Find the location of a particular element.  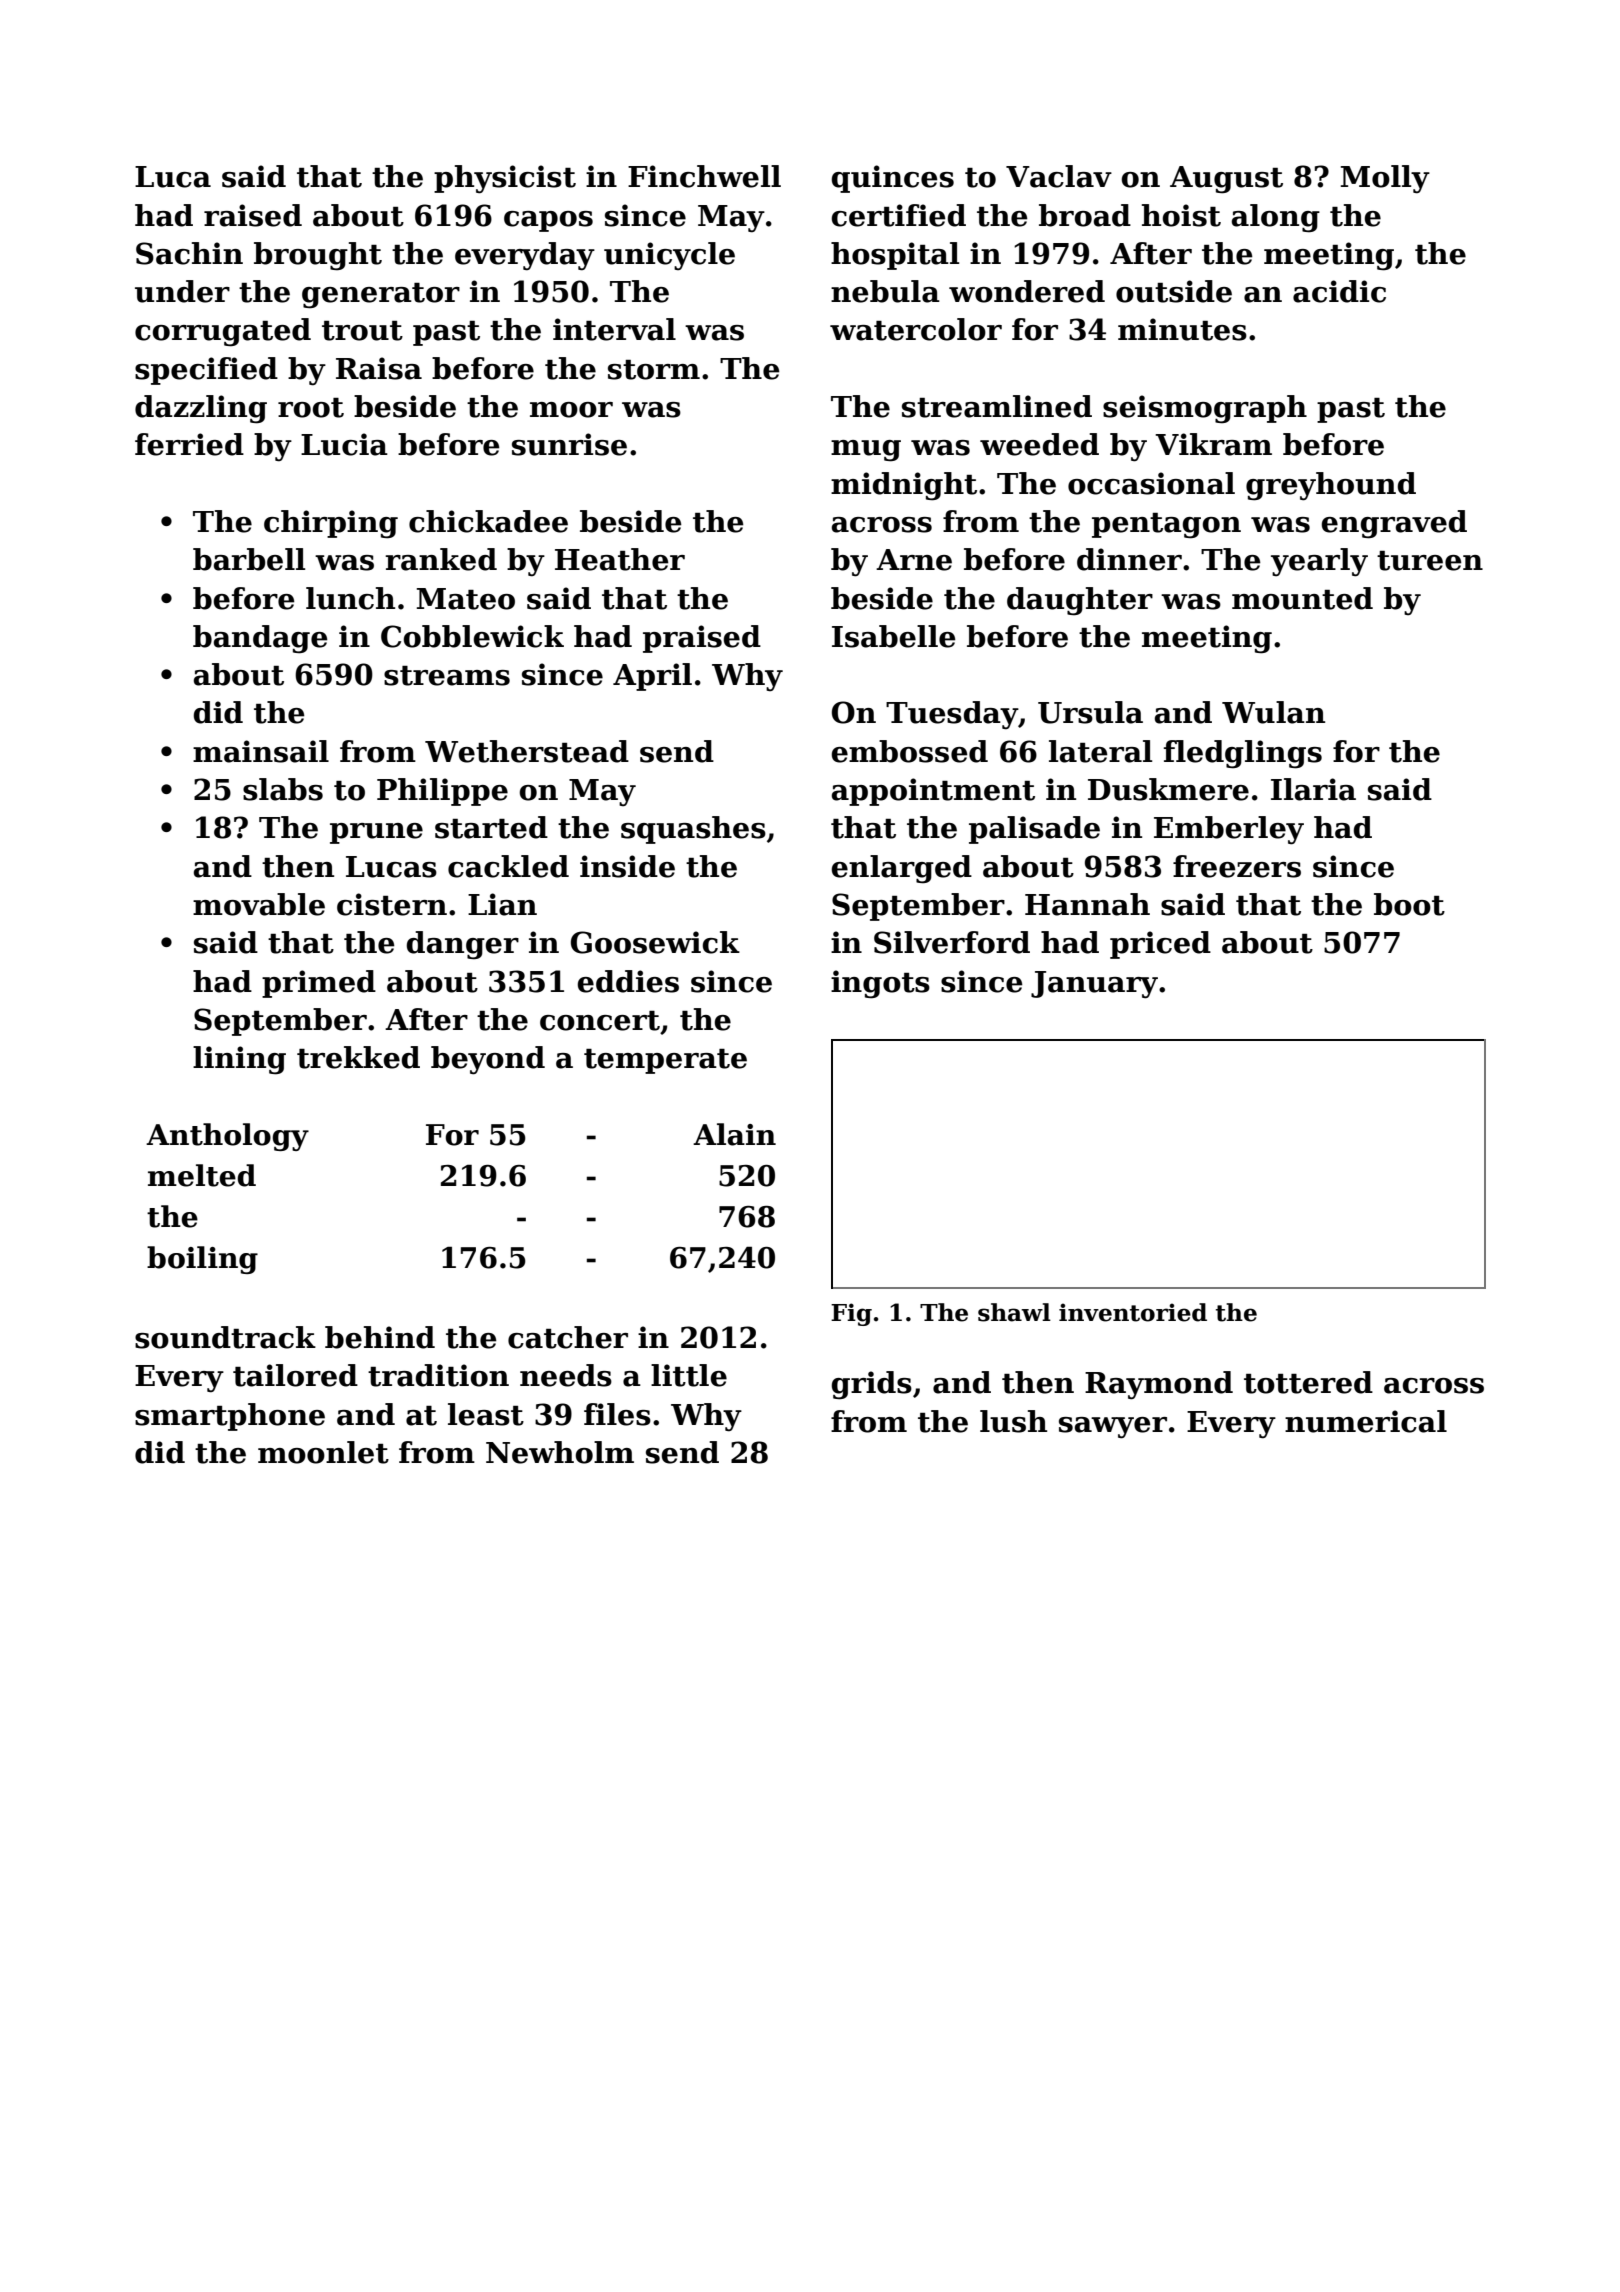

Wulan is located at coordinates (1273, 712).
